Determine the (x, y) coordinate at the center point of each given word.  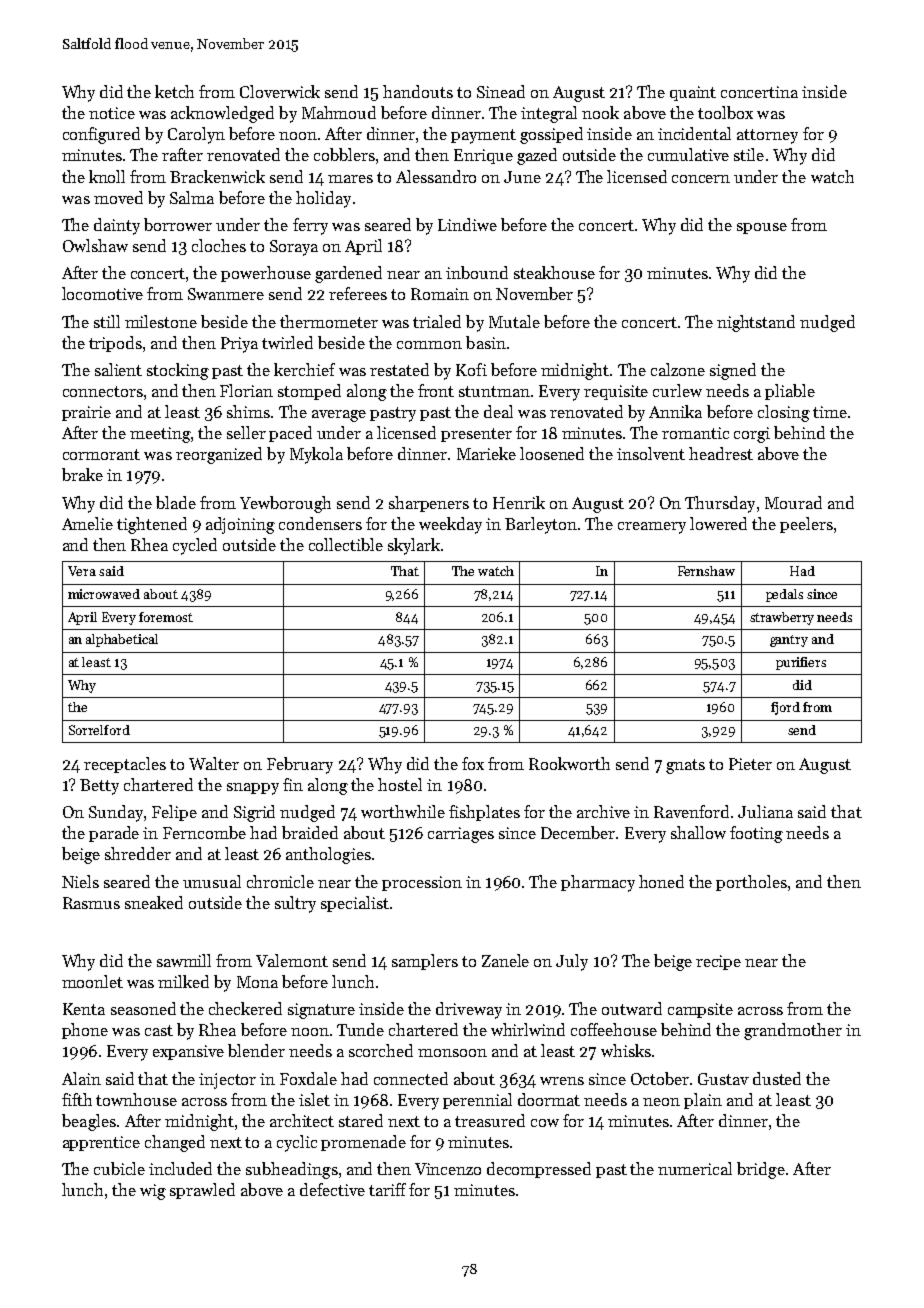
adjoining (240, 525)
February (300, 765)
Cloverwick (280, 91)
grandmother (793, 1031)
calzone (678, 369)
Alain (81, 1078)
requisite (616, 392)
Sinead (501, 91)
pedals (784, 595)
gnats (685, 766)
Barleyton (541, 525)
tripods (115, 344)
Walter (214, 763)
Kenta (84, 1009)
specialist (355, 904)
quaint (693, 93)
